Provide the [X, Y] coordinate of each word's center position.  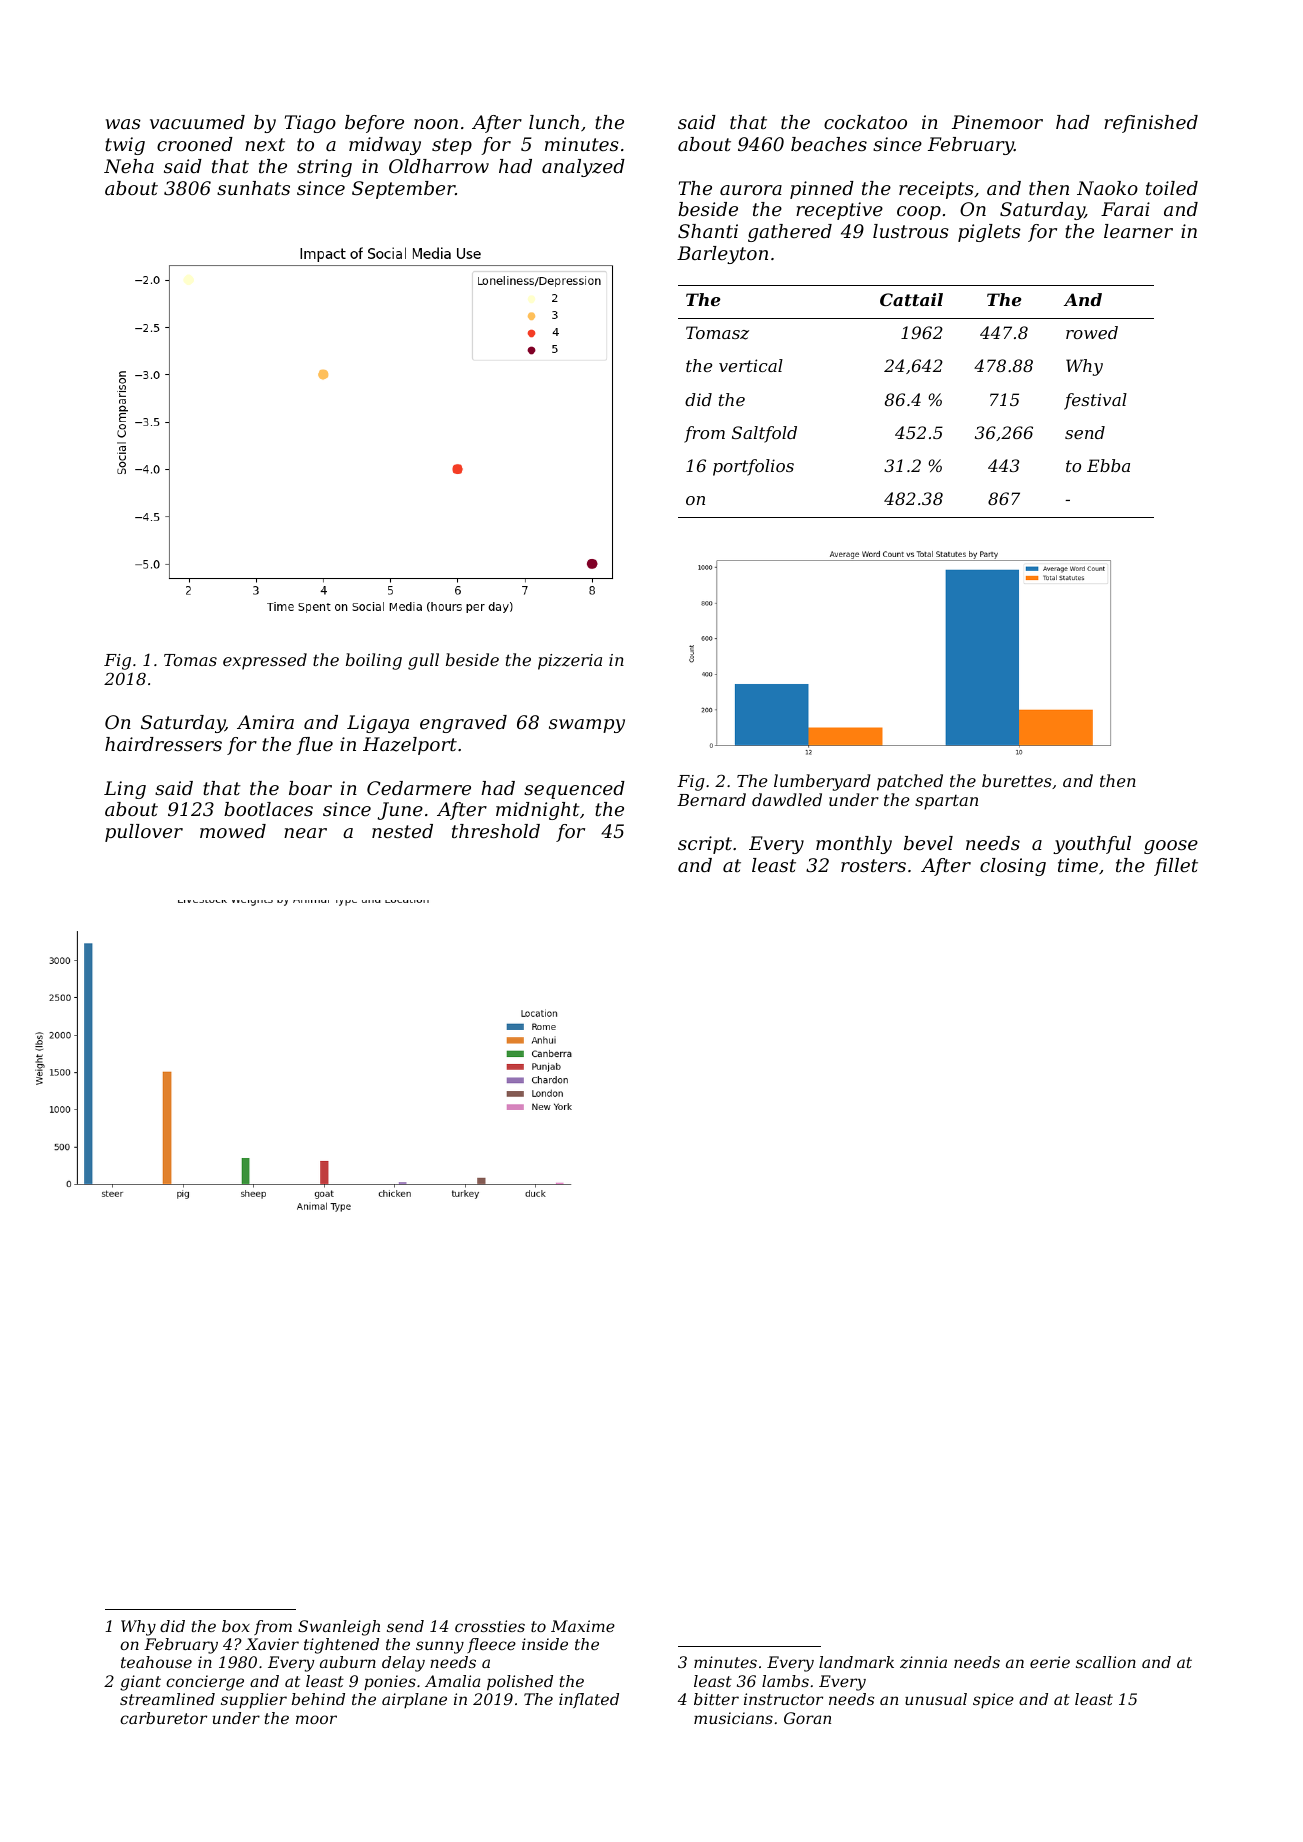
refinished [1151, 124]
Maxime [583, 1626]
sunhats [253, 188]
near [305, 833]
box [236, 1626]
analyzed [583, 168]
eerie [1050, 1662]
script [705, 845]
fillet [1176, 867]
